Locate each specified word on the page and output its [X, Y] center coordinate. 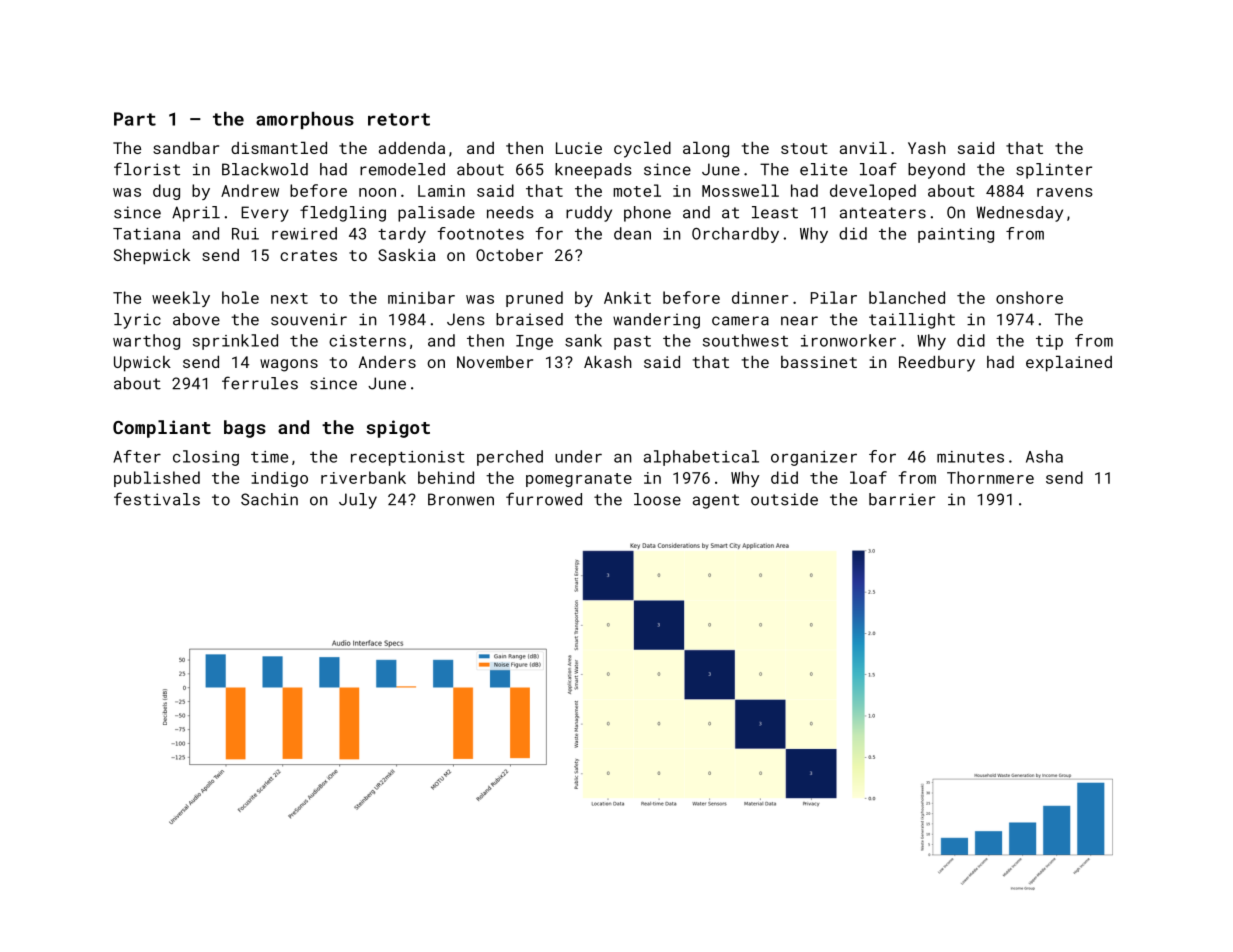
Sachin [269, 499]
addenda [412, 148]
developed [873, 192]
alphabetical [701, 458]
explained [1069, 364]
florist [147, 169]
